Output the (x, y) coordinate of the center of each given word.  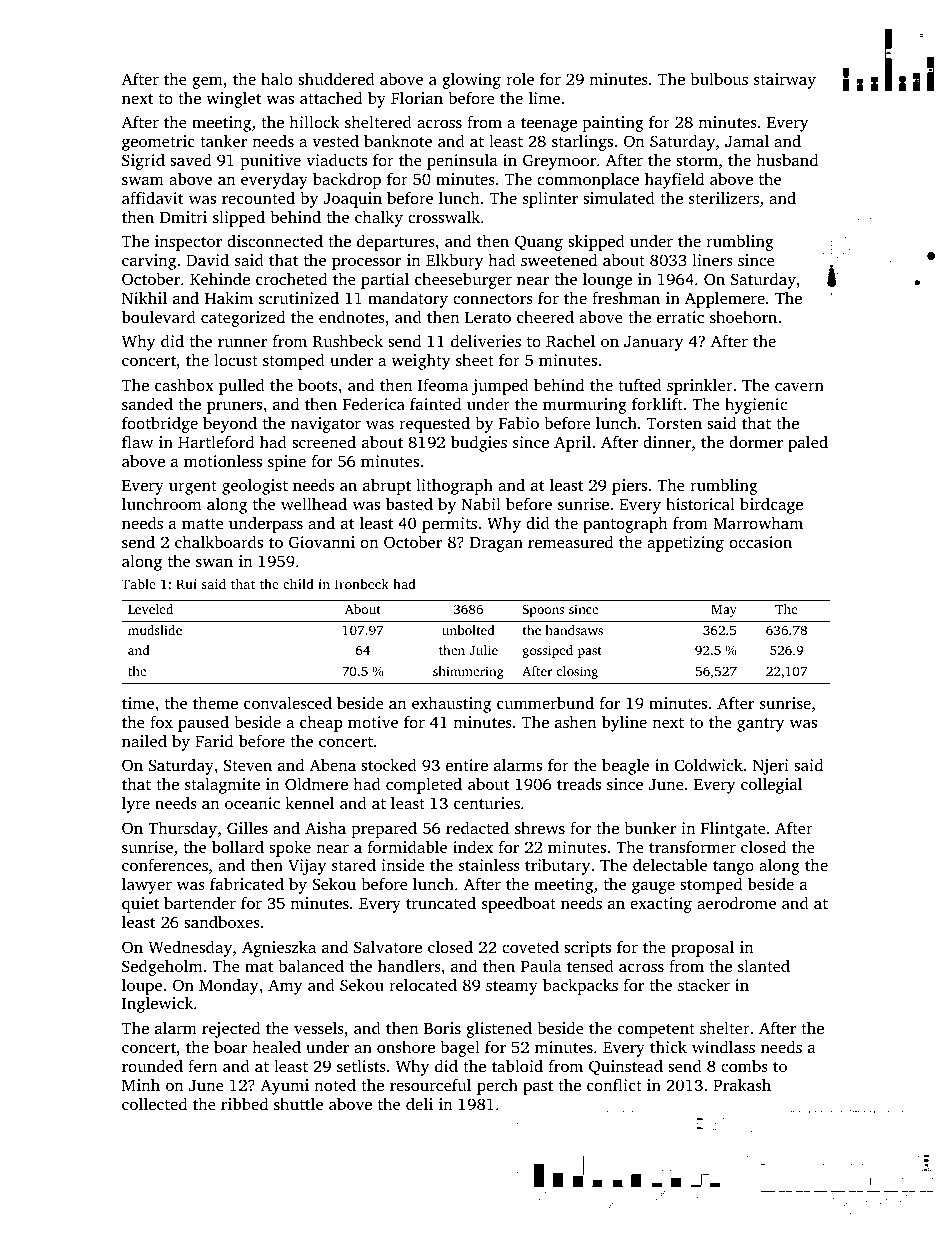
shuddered (336, 78)
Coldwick (708, 765)
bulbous (719, 78)
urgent (193, 488)
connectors (493, 299)
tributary (557, 866)
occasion (760, 542)
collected (154, 1103)
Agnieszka (279, 948)
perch (497, 1087)
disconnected (275, 240)
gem (207, 83)
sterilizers (724, 198)
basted (409, 504)
